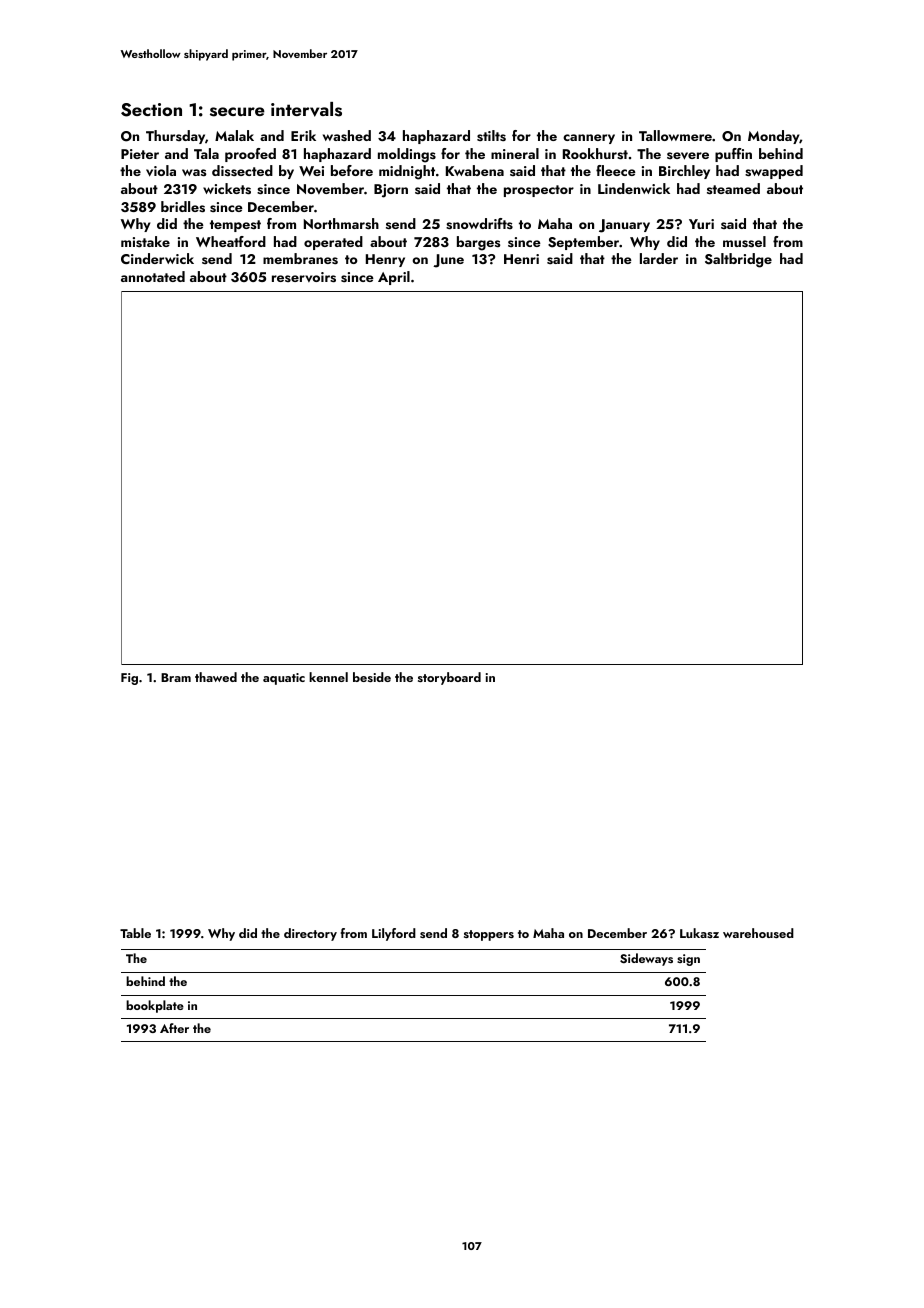 The width and height of the screenshot is (924, 1308). Describe the element at coordinates (449, 678) in the screenshot. I see `storyboard` at that location.
